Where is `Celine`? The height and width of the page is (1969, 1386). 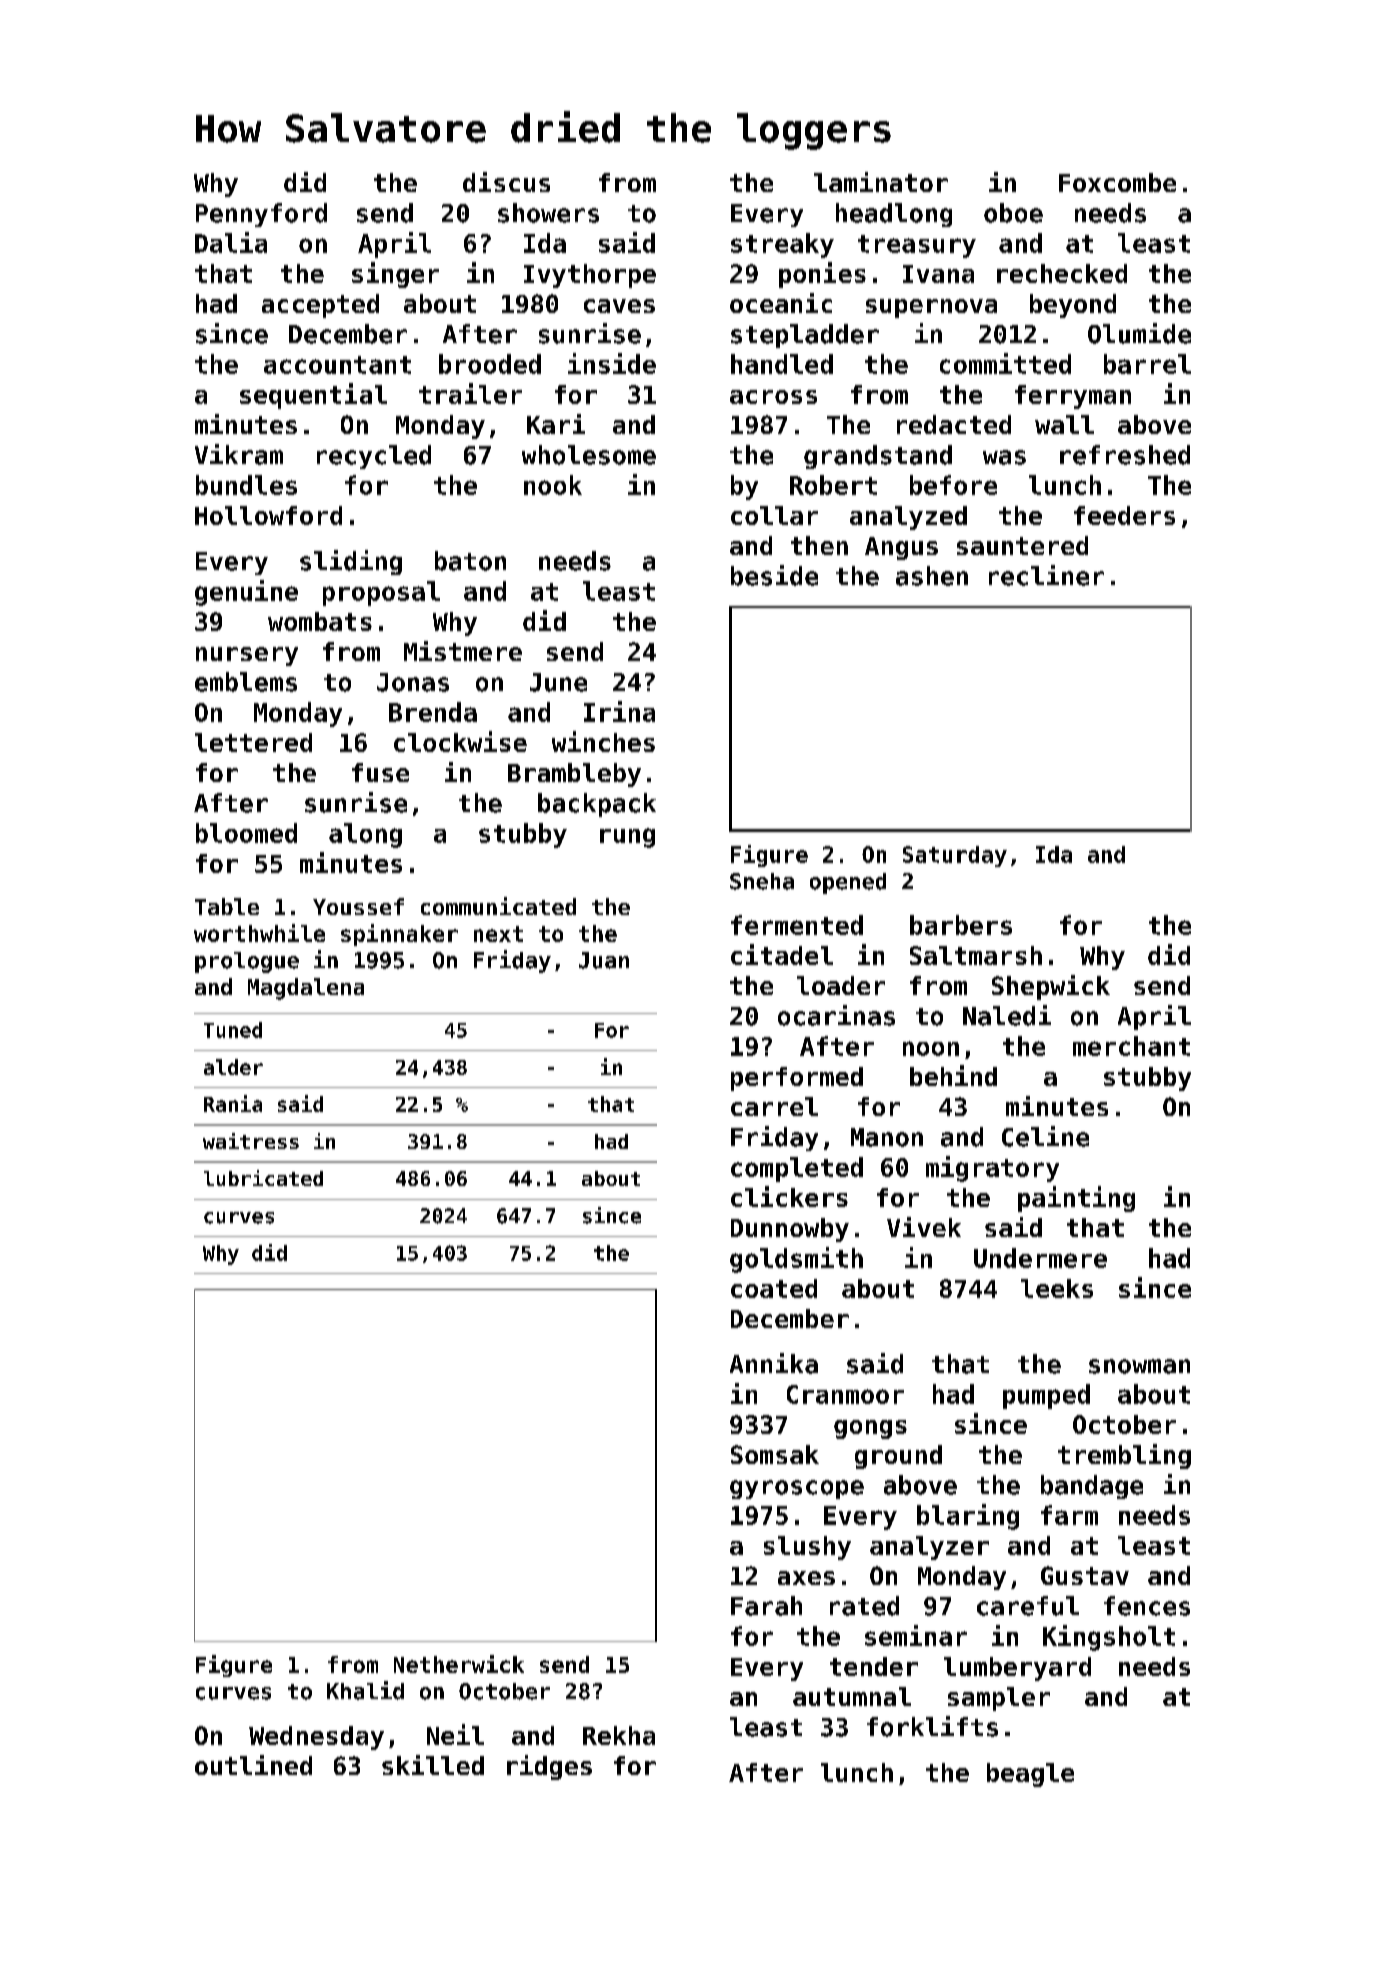
Celine is located at coordinates (1045, 1136).
